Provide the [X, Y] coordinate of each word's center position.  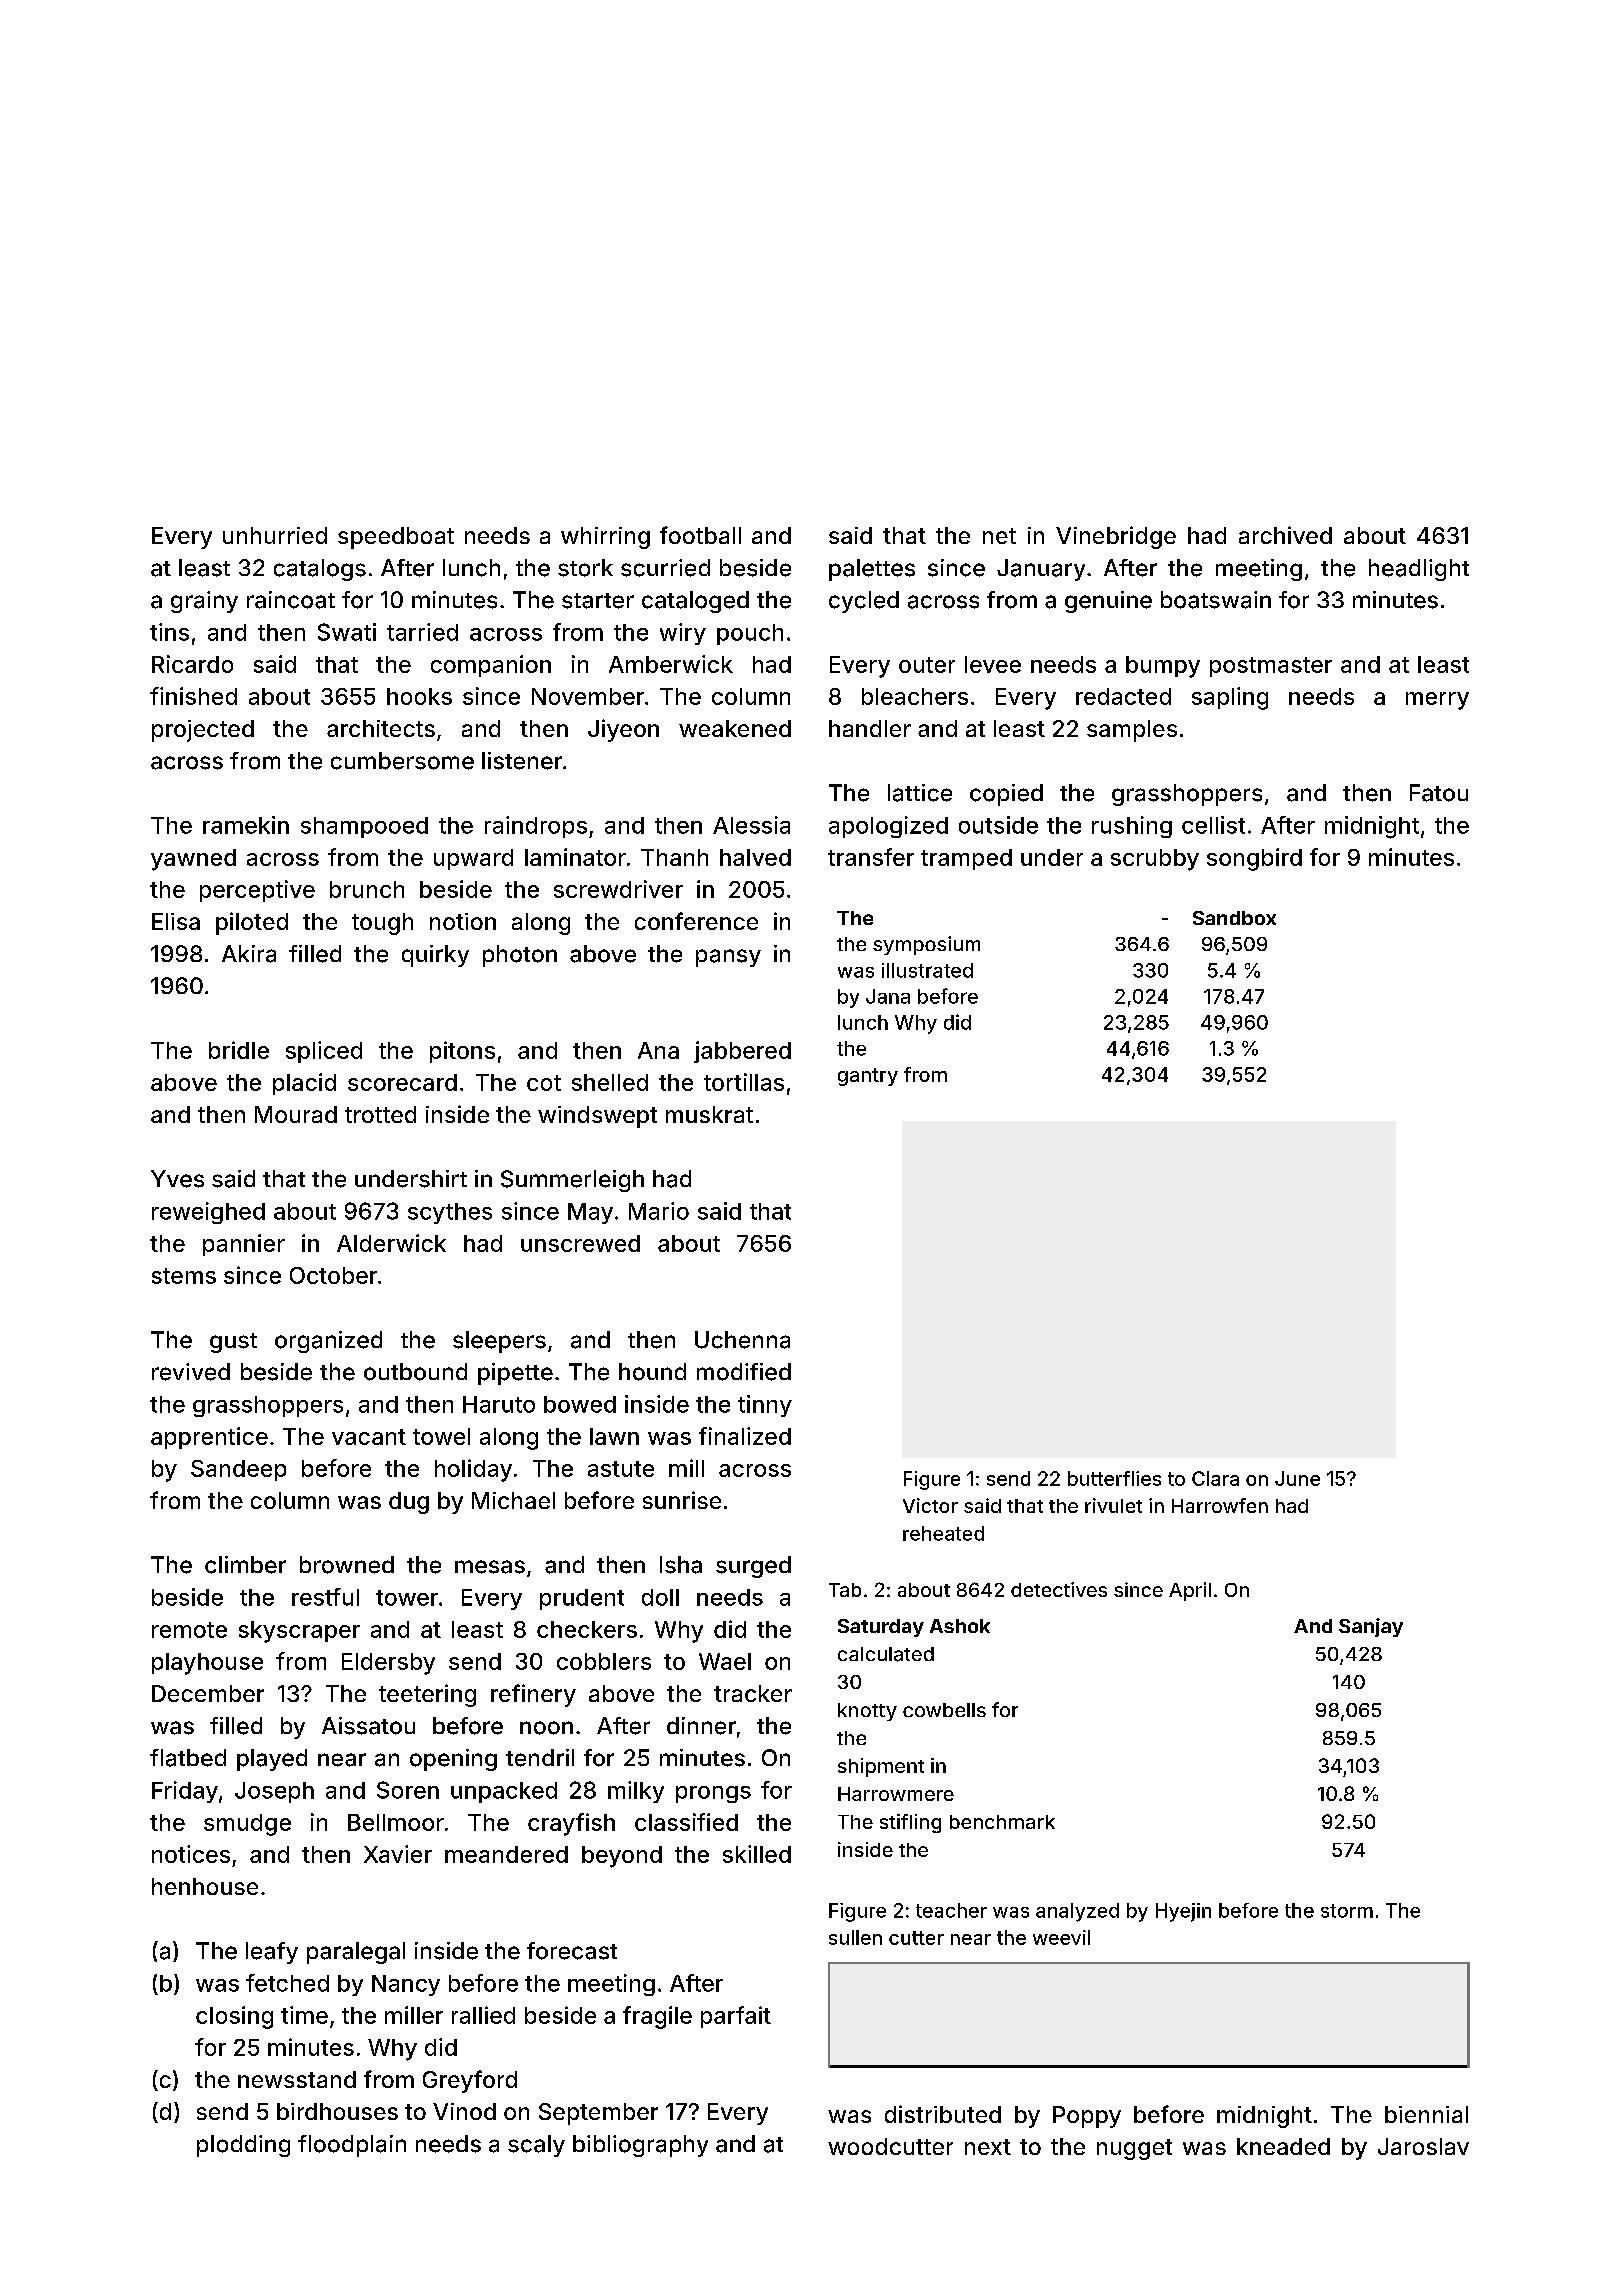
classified [686, 1822]
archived [1285, 535]
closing [234, 2017]
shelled [610, 1082]
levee [993, 664]
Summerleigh [572, 1181]
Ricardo [192, 664]
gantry [868, 1077]
